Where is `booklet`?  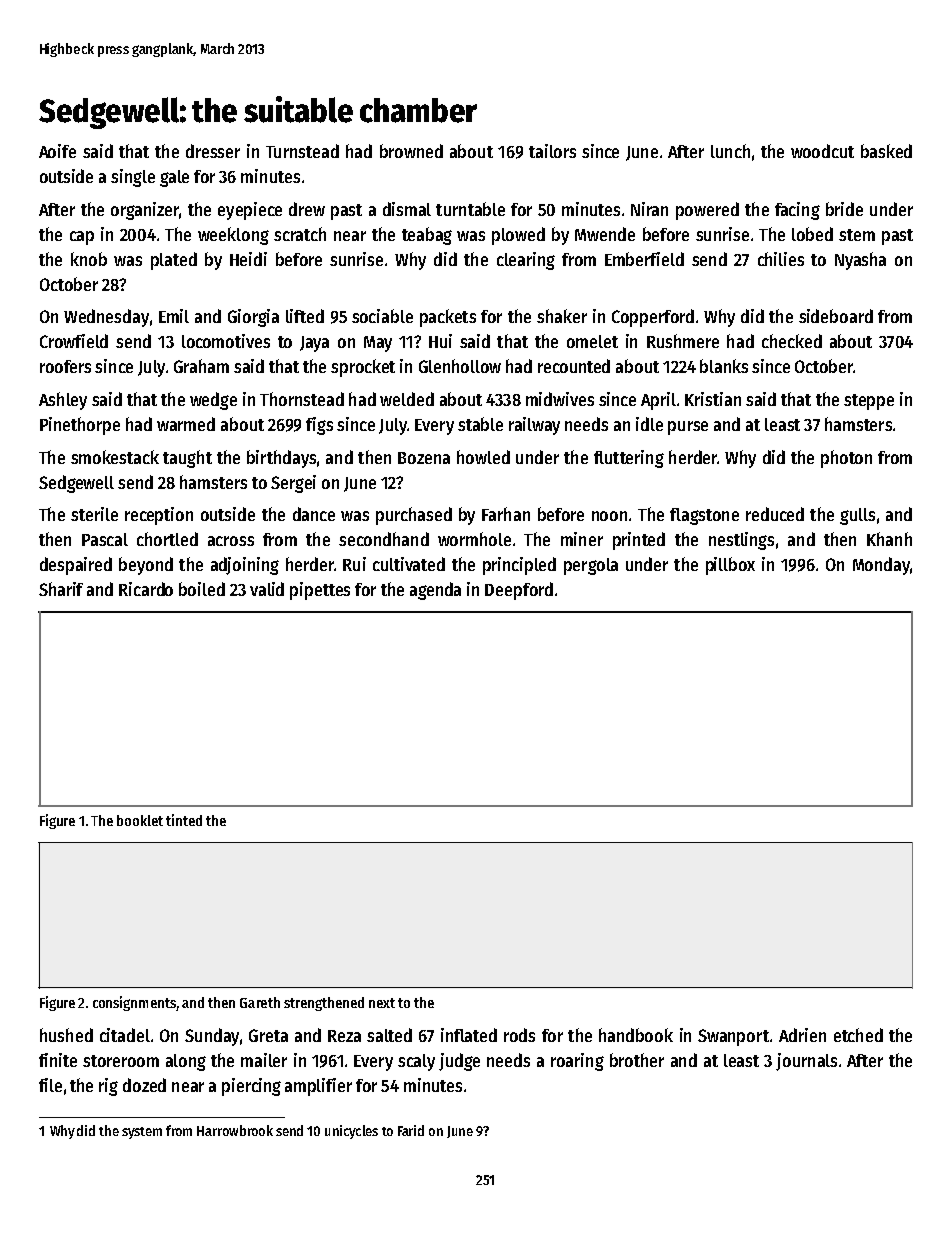
booklet is located at coordinates (140, 820).
